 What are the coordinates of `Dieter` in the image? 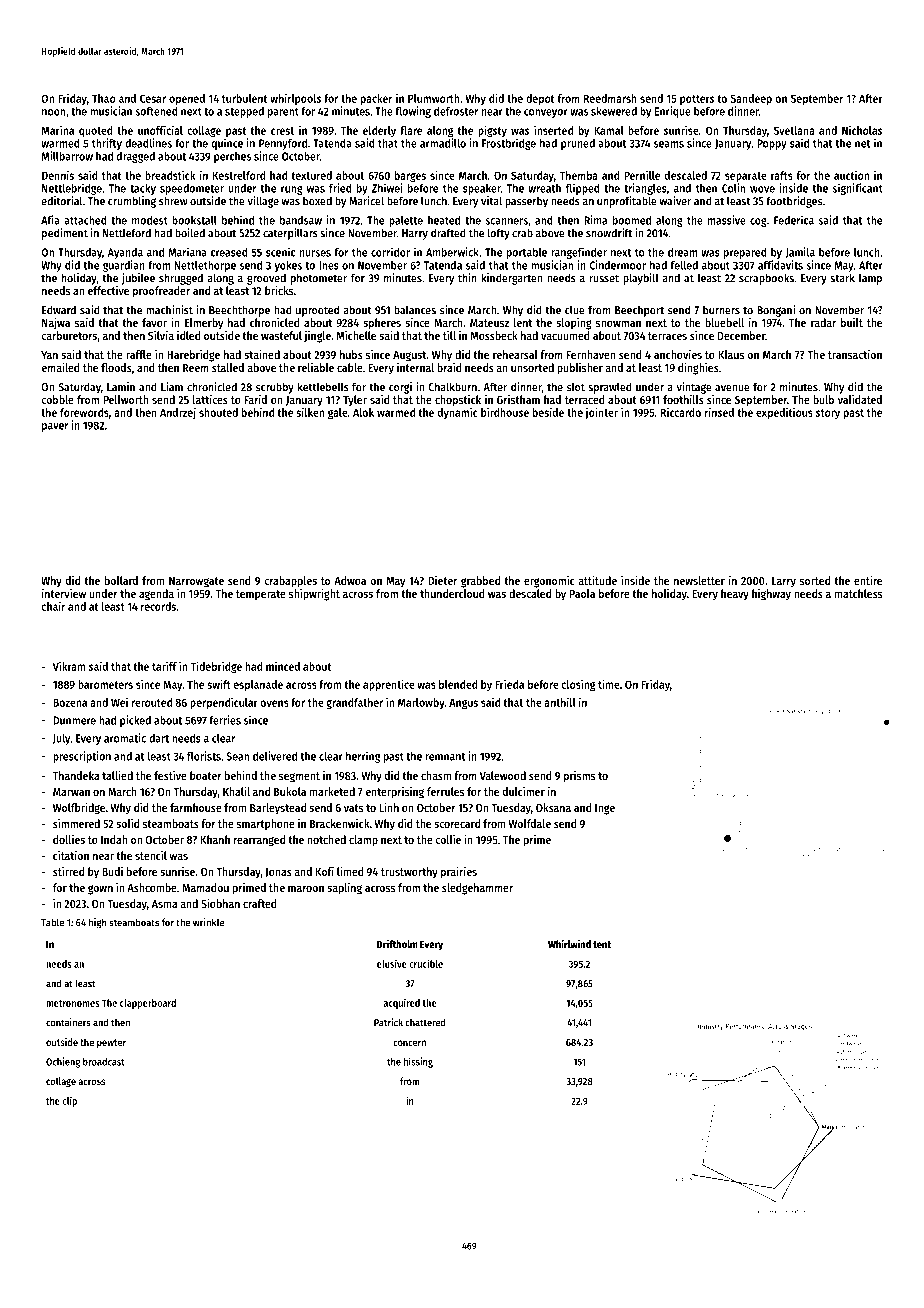 It's located at (442, 580).
